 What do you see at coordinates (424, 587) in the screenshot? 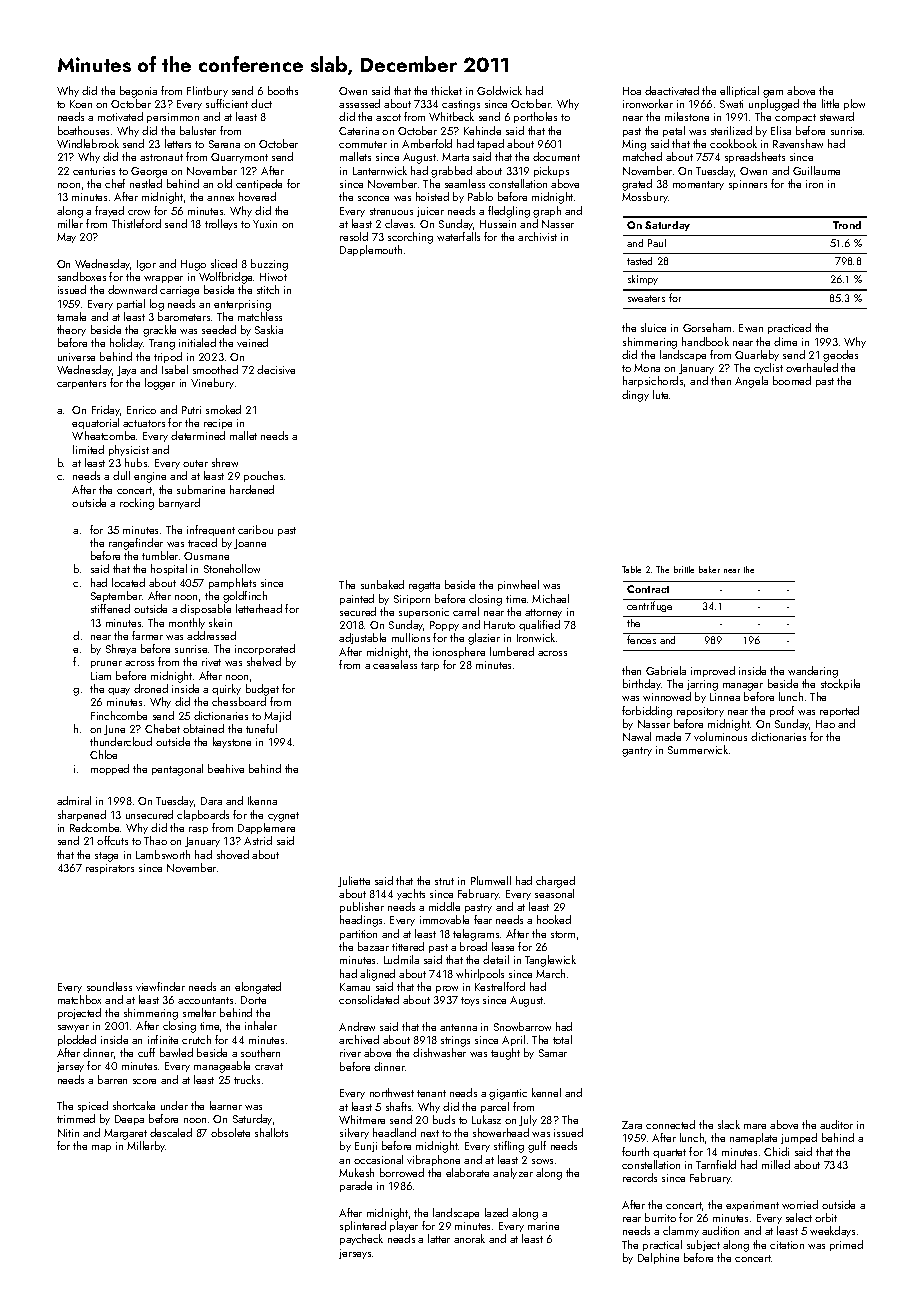
I see `regatta` at bounding box center [424, 587].
